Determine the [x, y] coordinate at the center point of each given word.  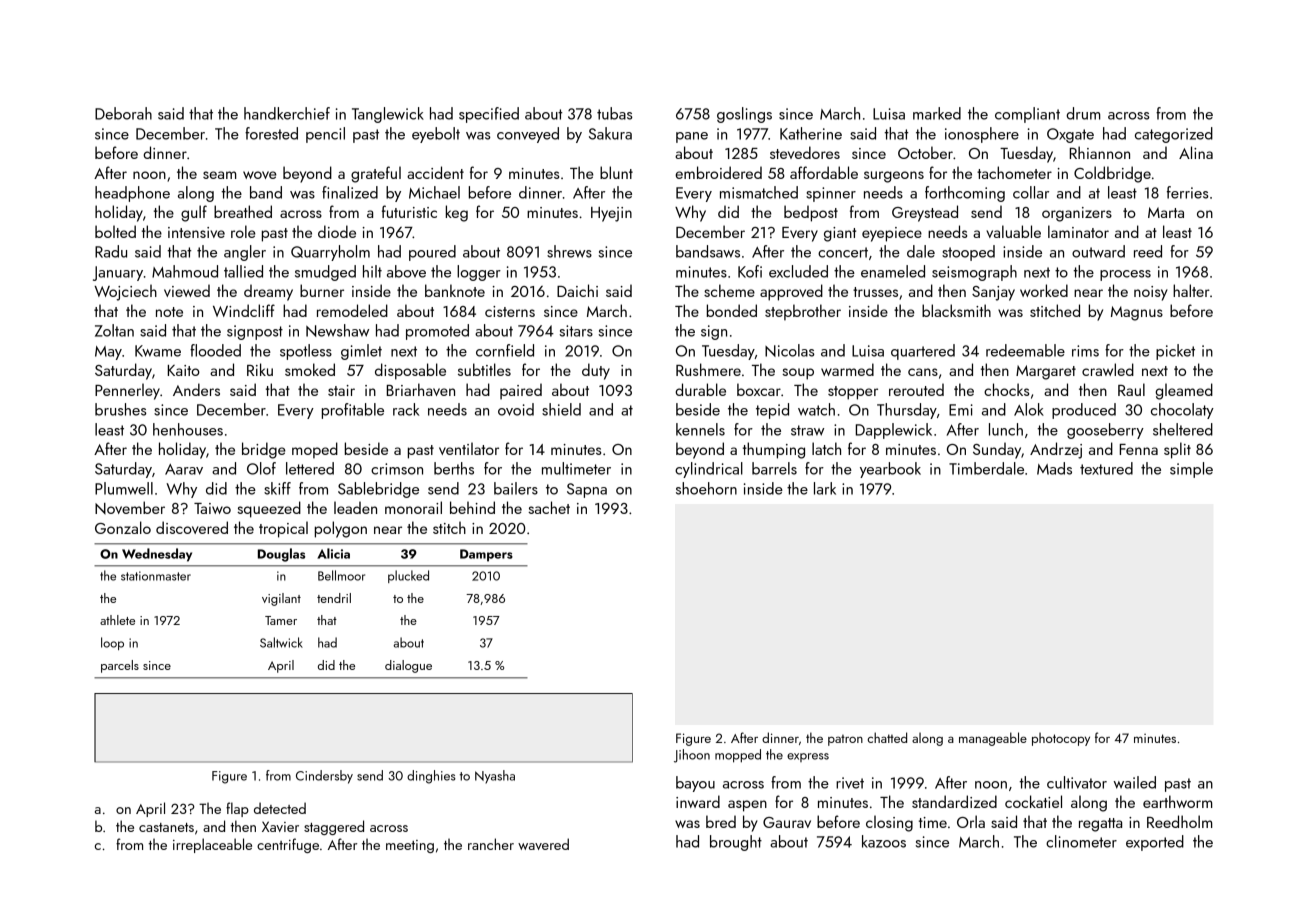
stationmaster [156, 576]
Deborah [123, 113]
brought [736, 843]
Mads [1054, 468]
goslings [744, 115]
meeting [410, 846]
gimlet [361, 352]
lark [825, 488]
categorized [1174, 135]
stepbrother [803, 312]
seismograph [974, 273]
